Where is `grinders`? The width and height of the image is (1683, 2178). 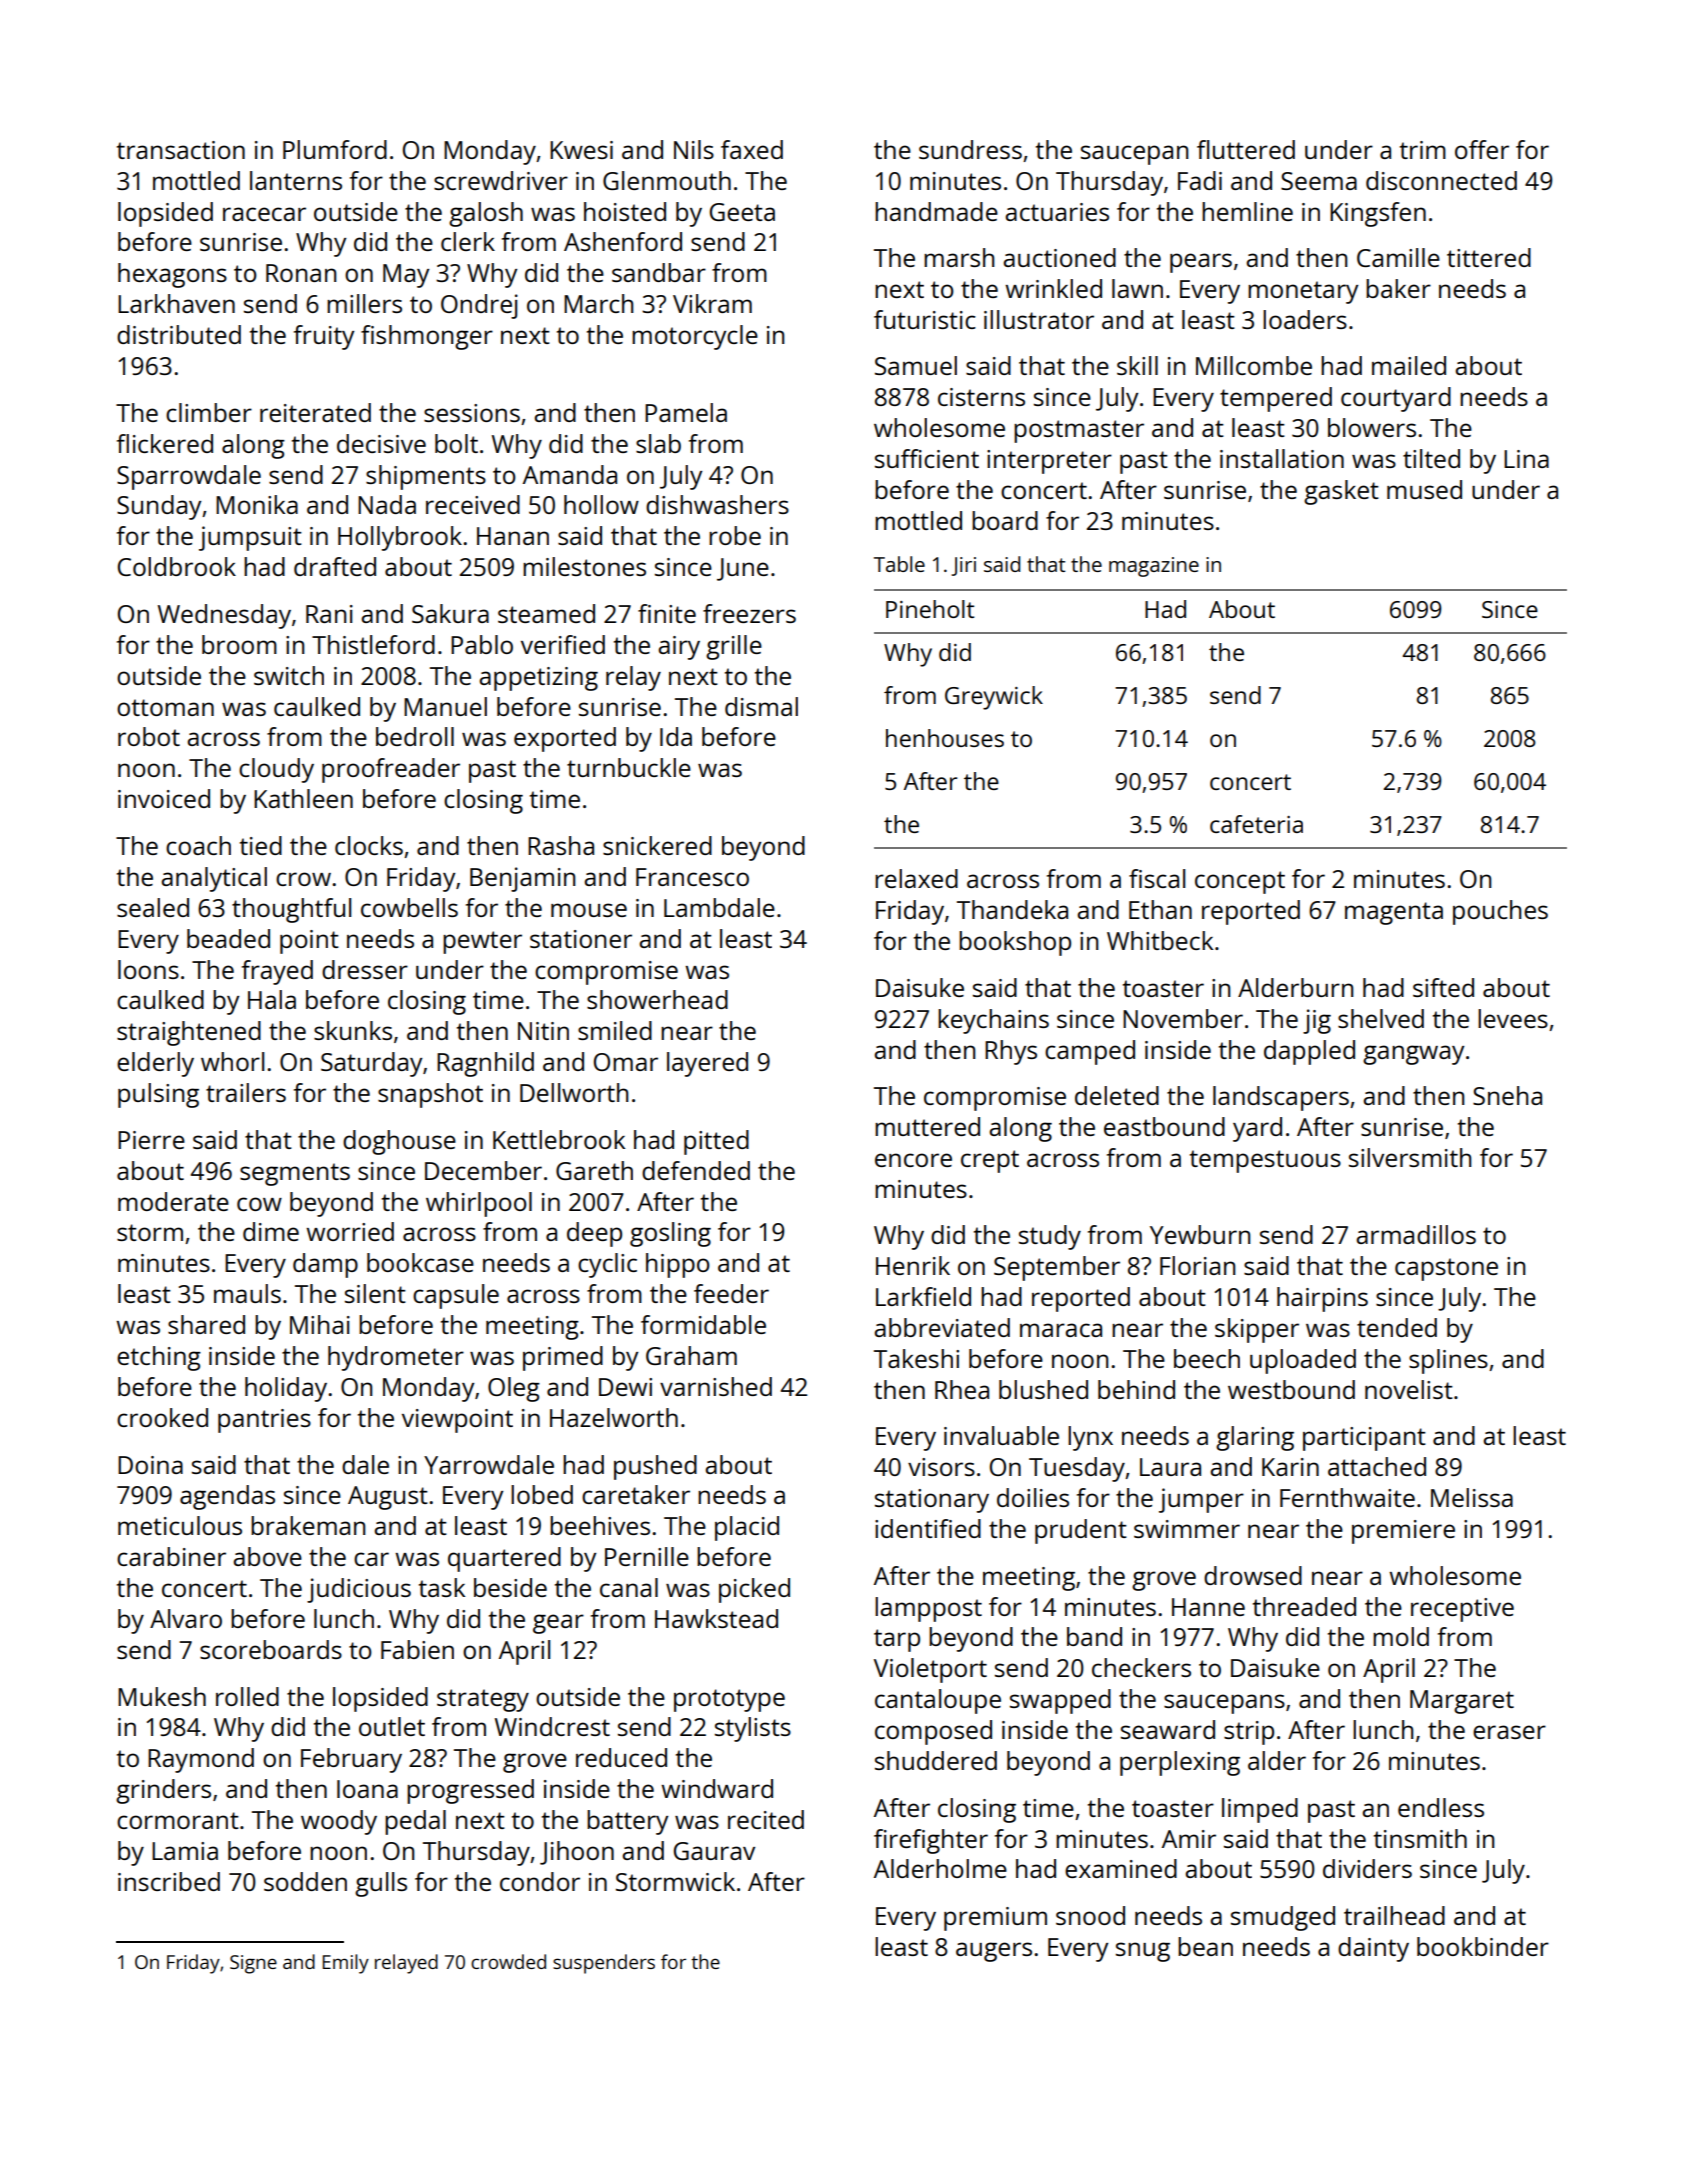 grinders is located at coordinates (163, 1791).
